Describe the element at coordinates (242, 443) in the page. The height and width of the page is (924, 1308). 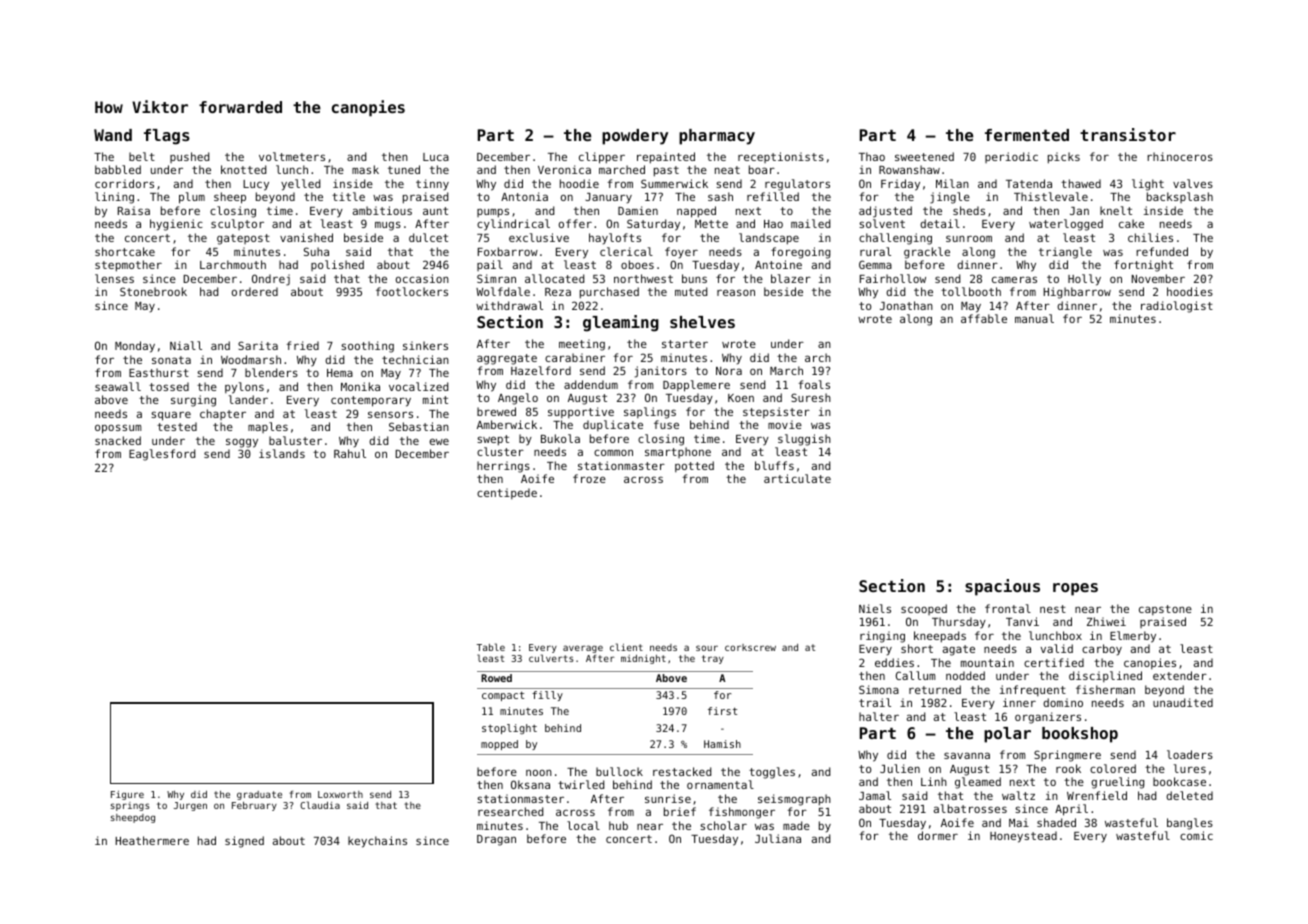
I see `soggy` at that location.
